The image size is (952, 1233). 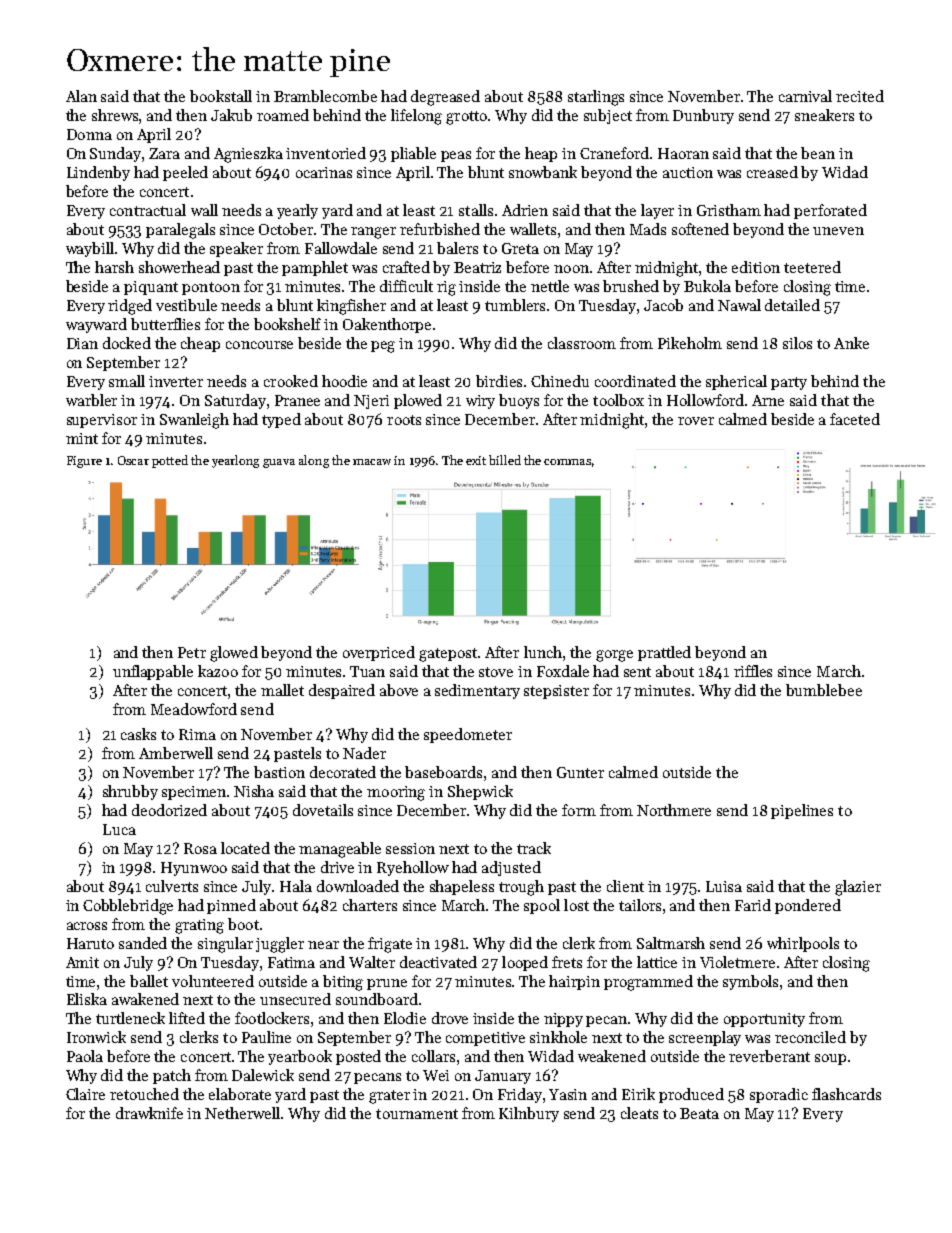 I want to click on Dalewick, so click(x=263, y=1075).
